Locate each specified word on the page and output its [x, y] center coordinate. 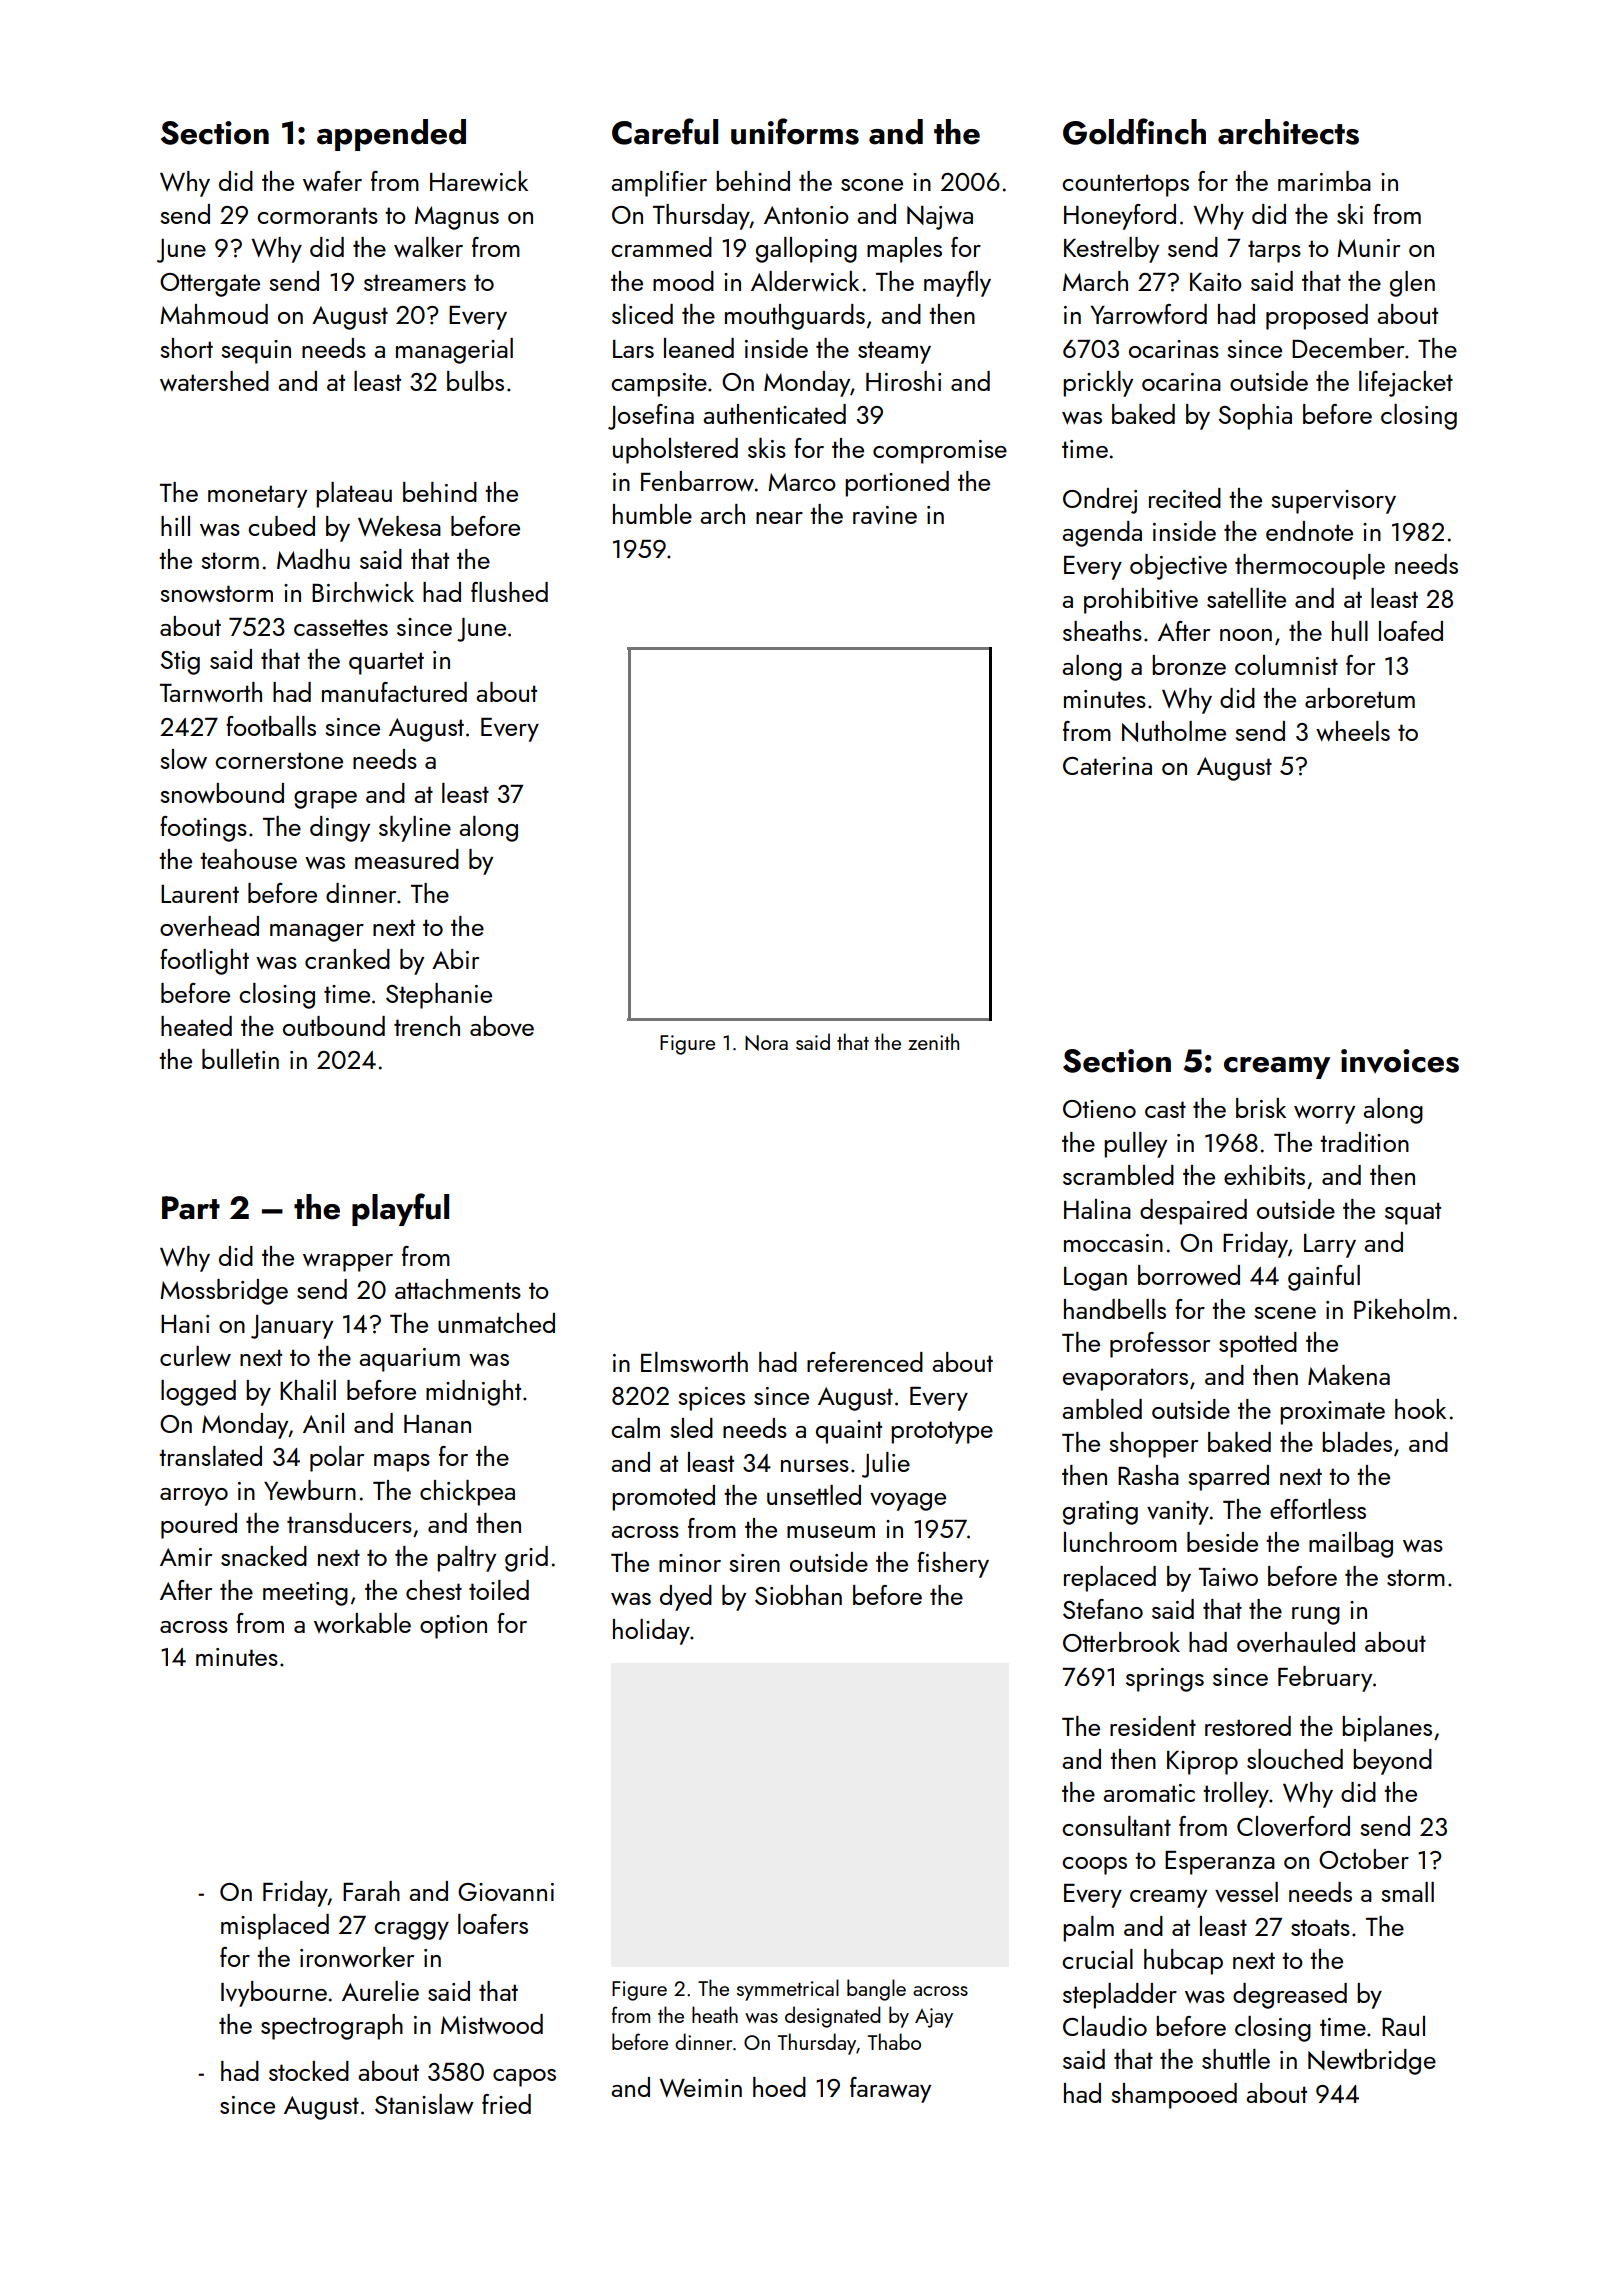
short [186, 348]
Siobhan [798, 1595]
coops [1094, 1866]
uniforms [795, 131]
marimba [1324, 181]
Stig [180, 663]
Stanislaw [424, 2104]
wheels [1353, 731]
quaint [849, 1432]
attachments [458, 1289]
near [779, 518]
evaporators [1125, 1379]
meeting [305, 1594]
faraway [890, 2090]
